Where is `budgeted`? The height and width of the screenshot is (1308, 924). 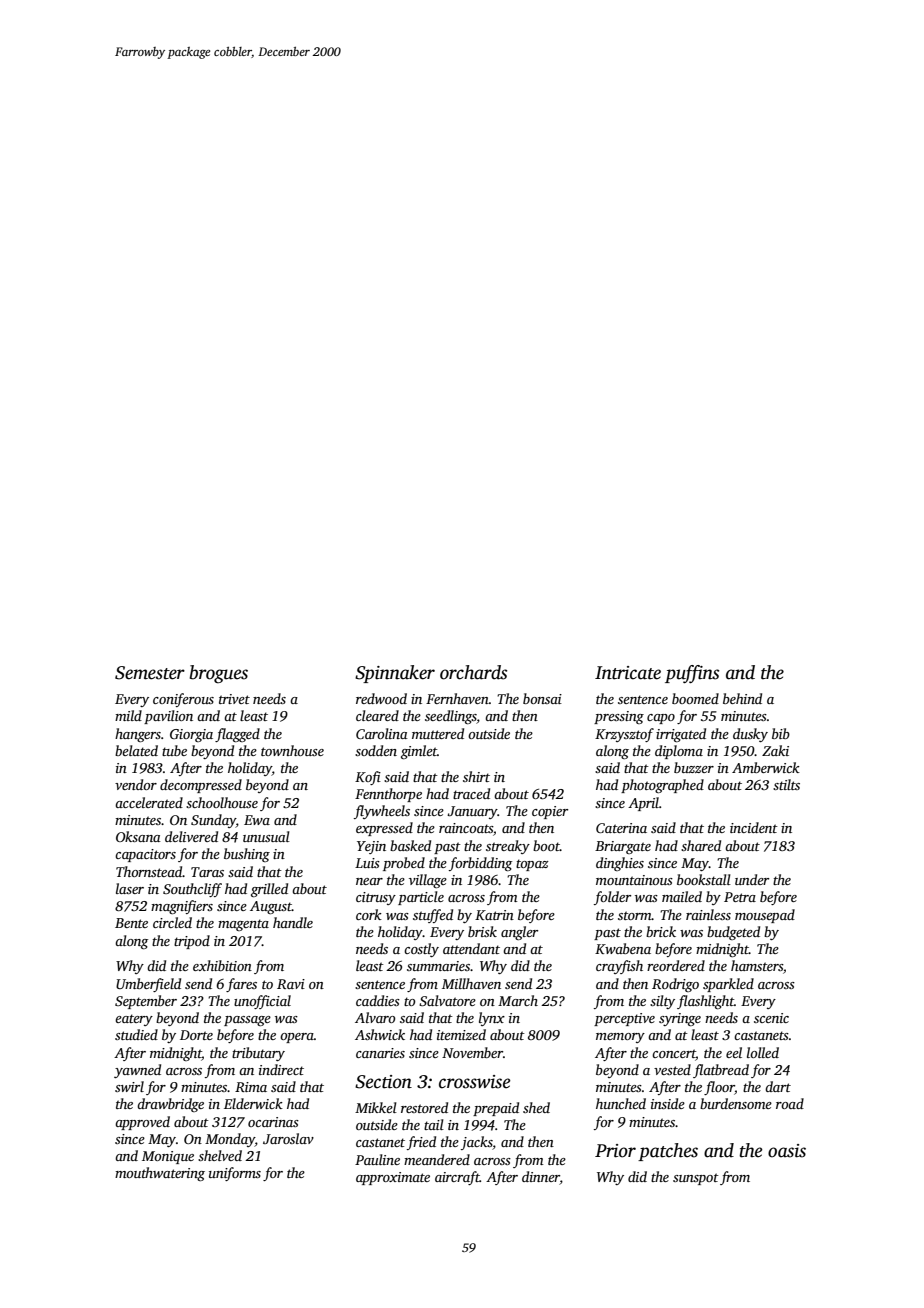 budgeted is located at coordinates (733, 933).
